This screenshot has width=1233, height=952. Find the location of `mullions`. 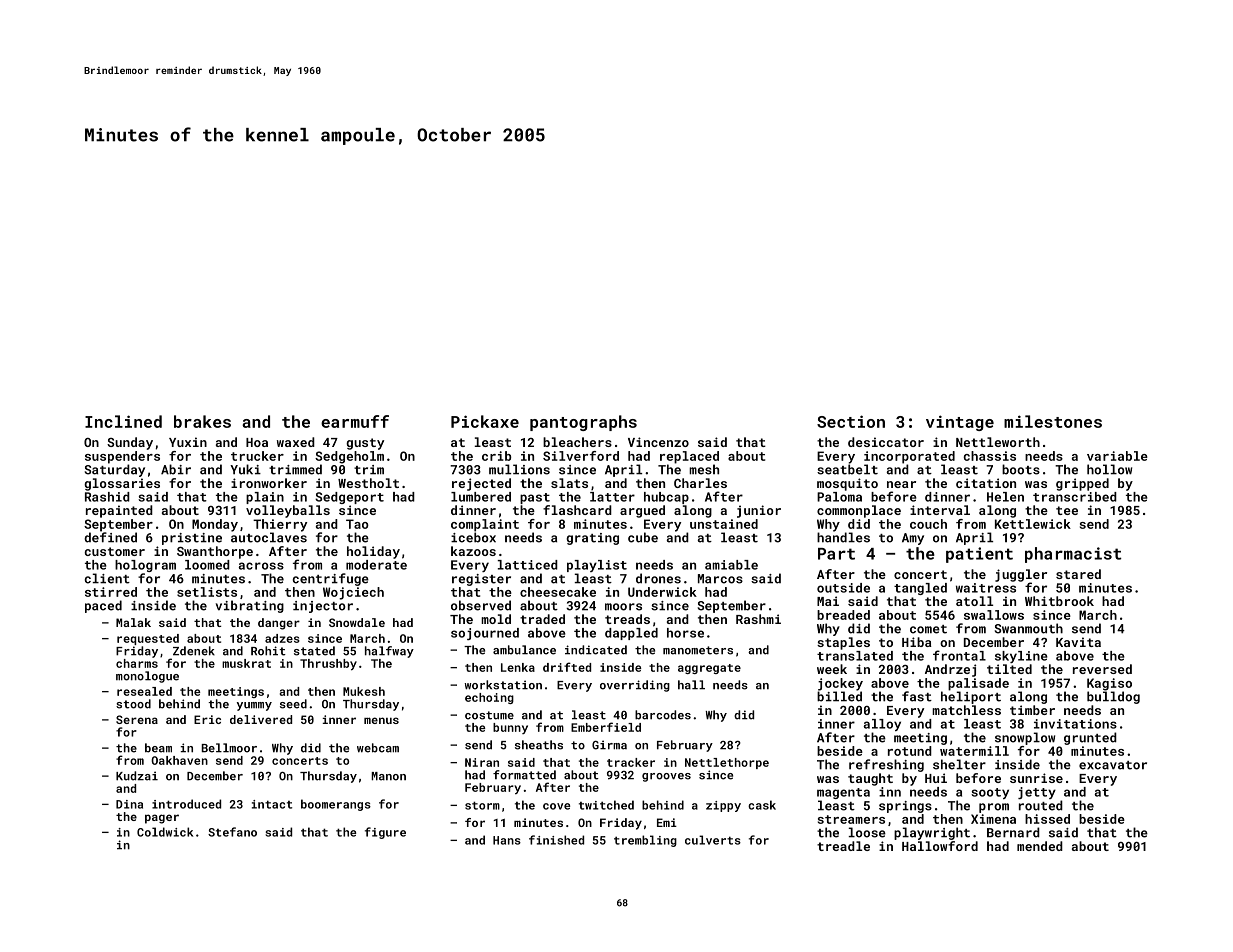

mullions is located at coordinates (519, 469).
